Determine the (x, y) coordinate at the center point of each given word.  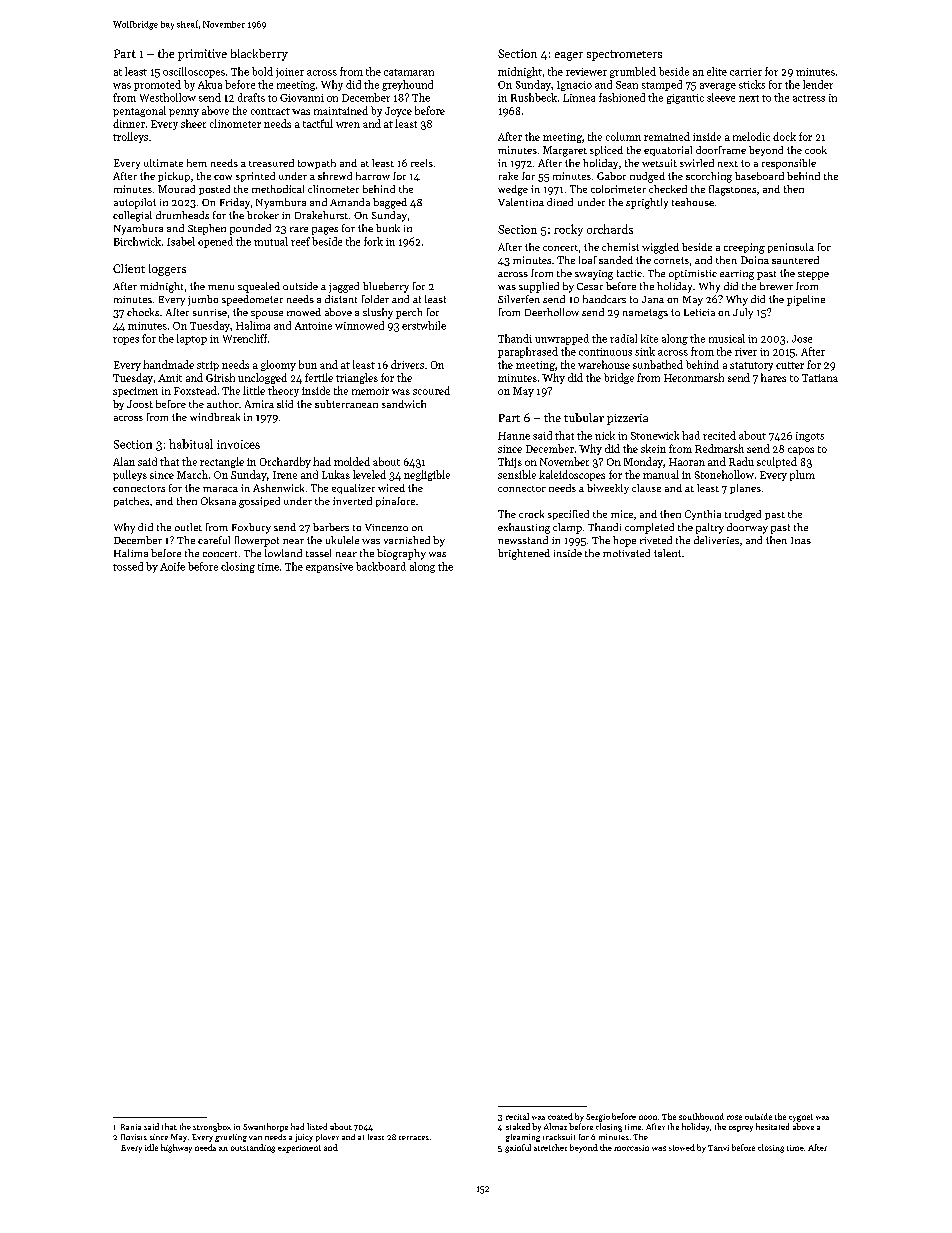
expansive (329, 568)
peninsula (791, 248)
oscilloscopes (194, 72)
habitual (191, 444)
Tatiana (820, 378)
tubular (584, 417)
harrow (373, 176)
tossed (128, 566)
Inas (801, 540)
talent (667, 553)
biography (401, 554)
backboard (381, 566)
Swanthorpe (265, 1127)
